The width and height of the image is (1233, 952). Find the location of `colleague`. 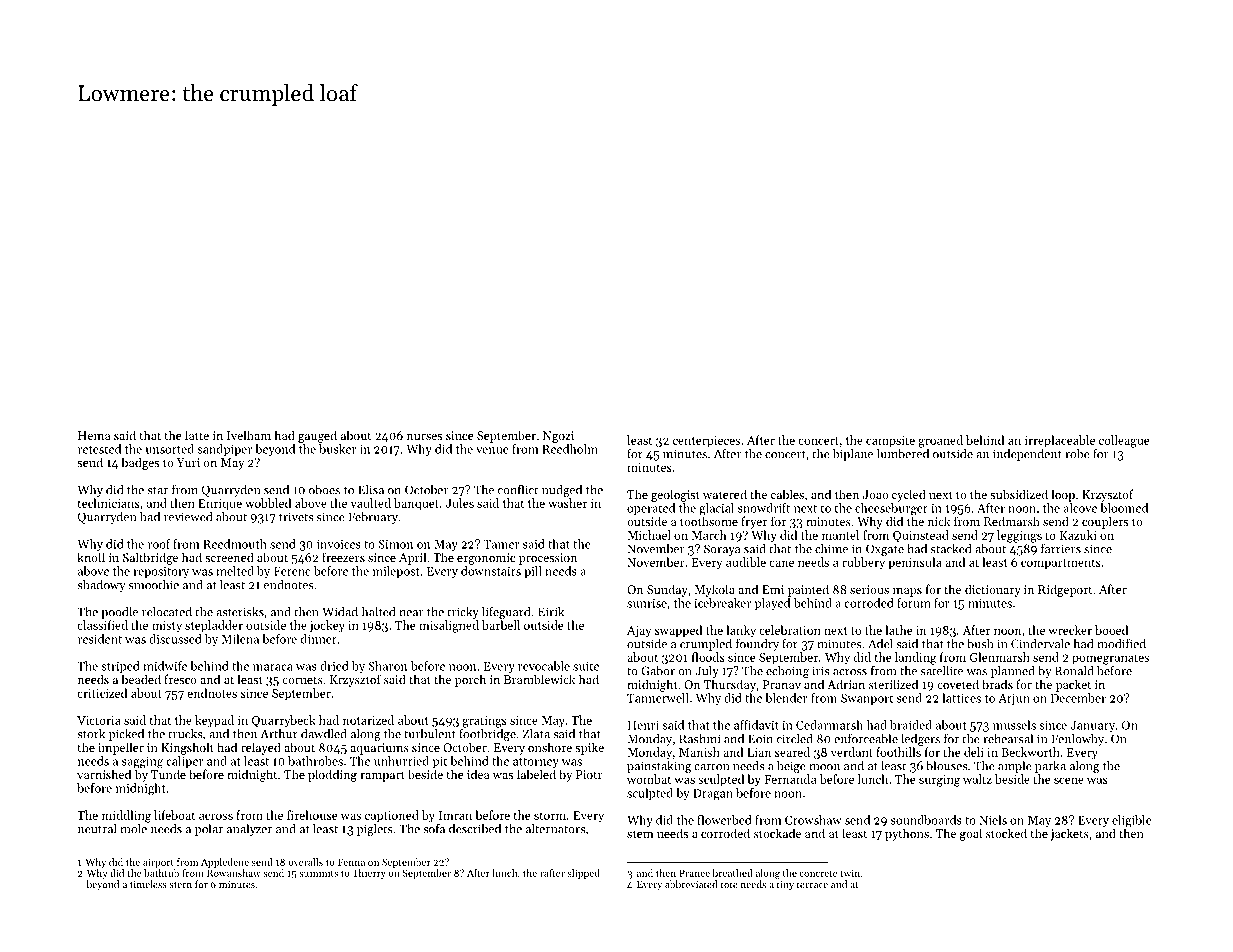

colleague is located at coordinates (1124, 441).
